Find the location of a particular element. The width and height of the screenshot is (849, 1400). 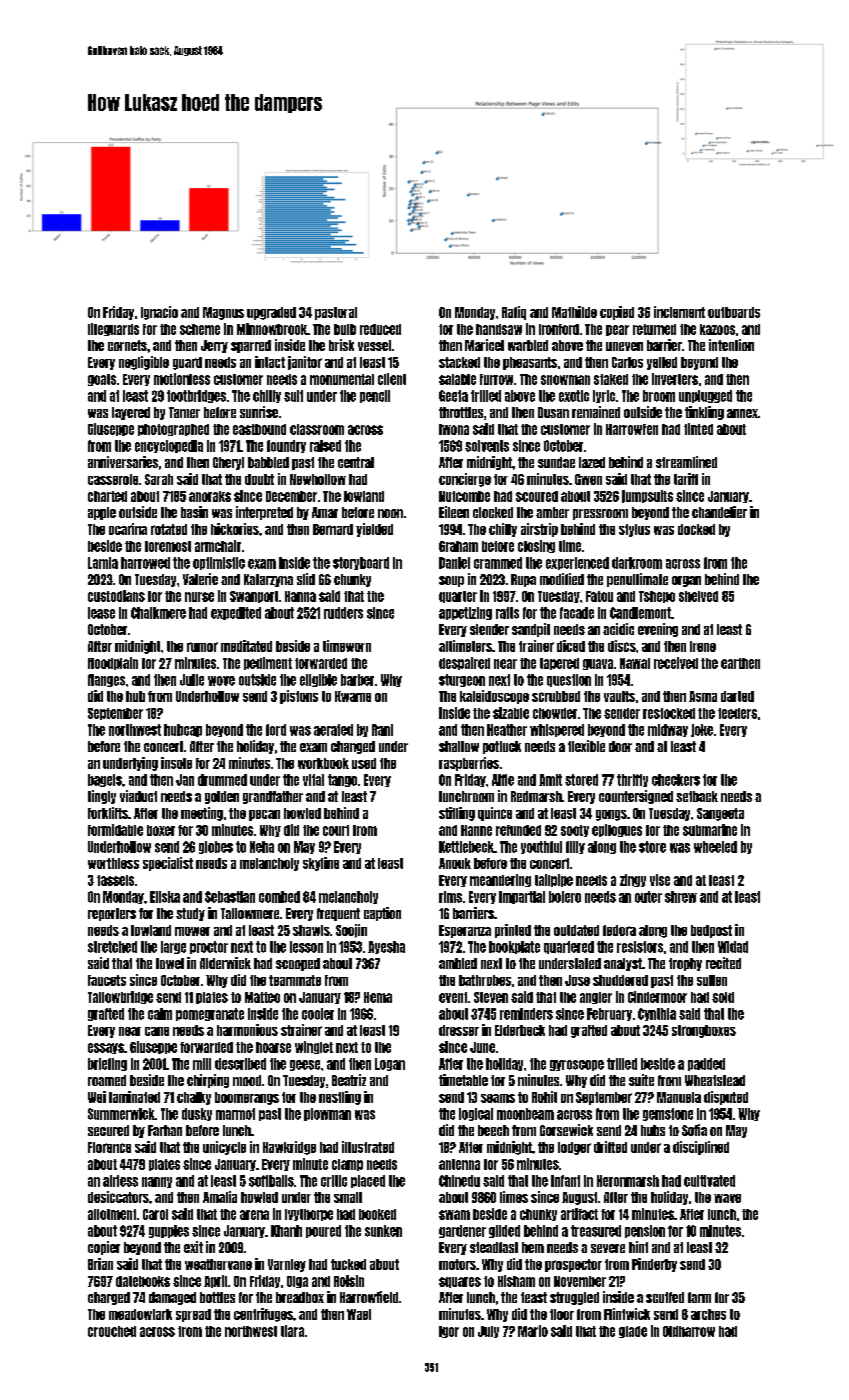

globes is located at coordinates (216, 847).
